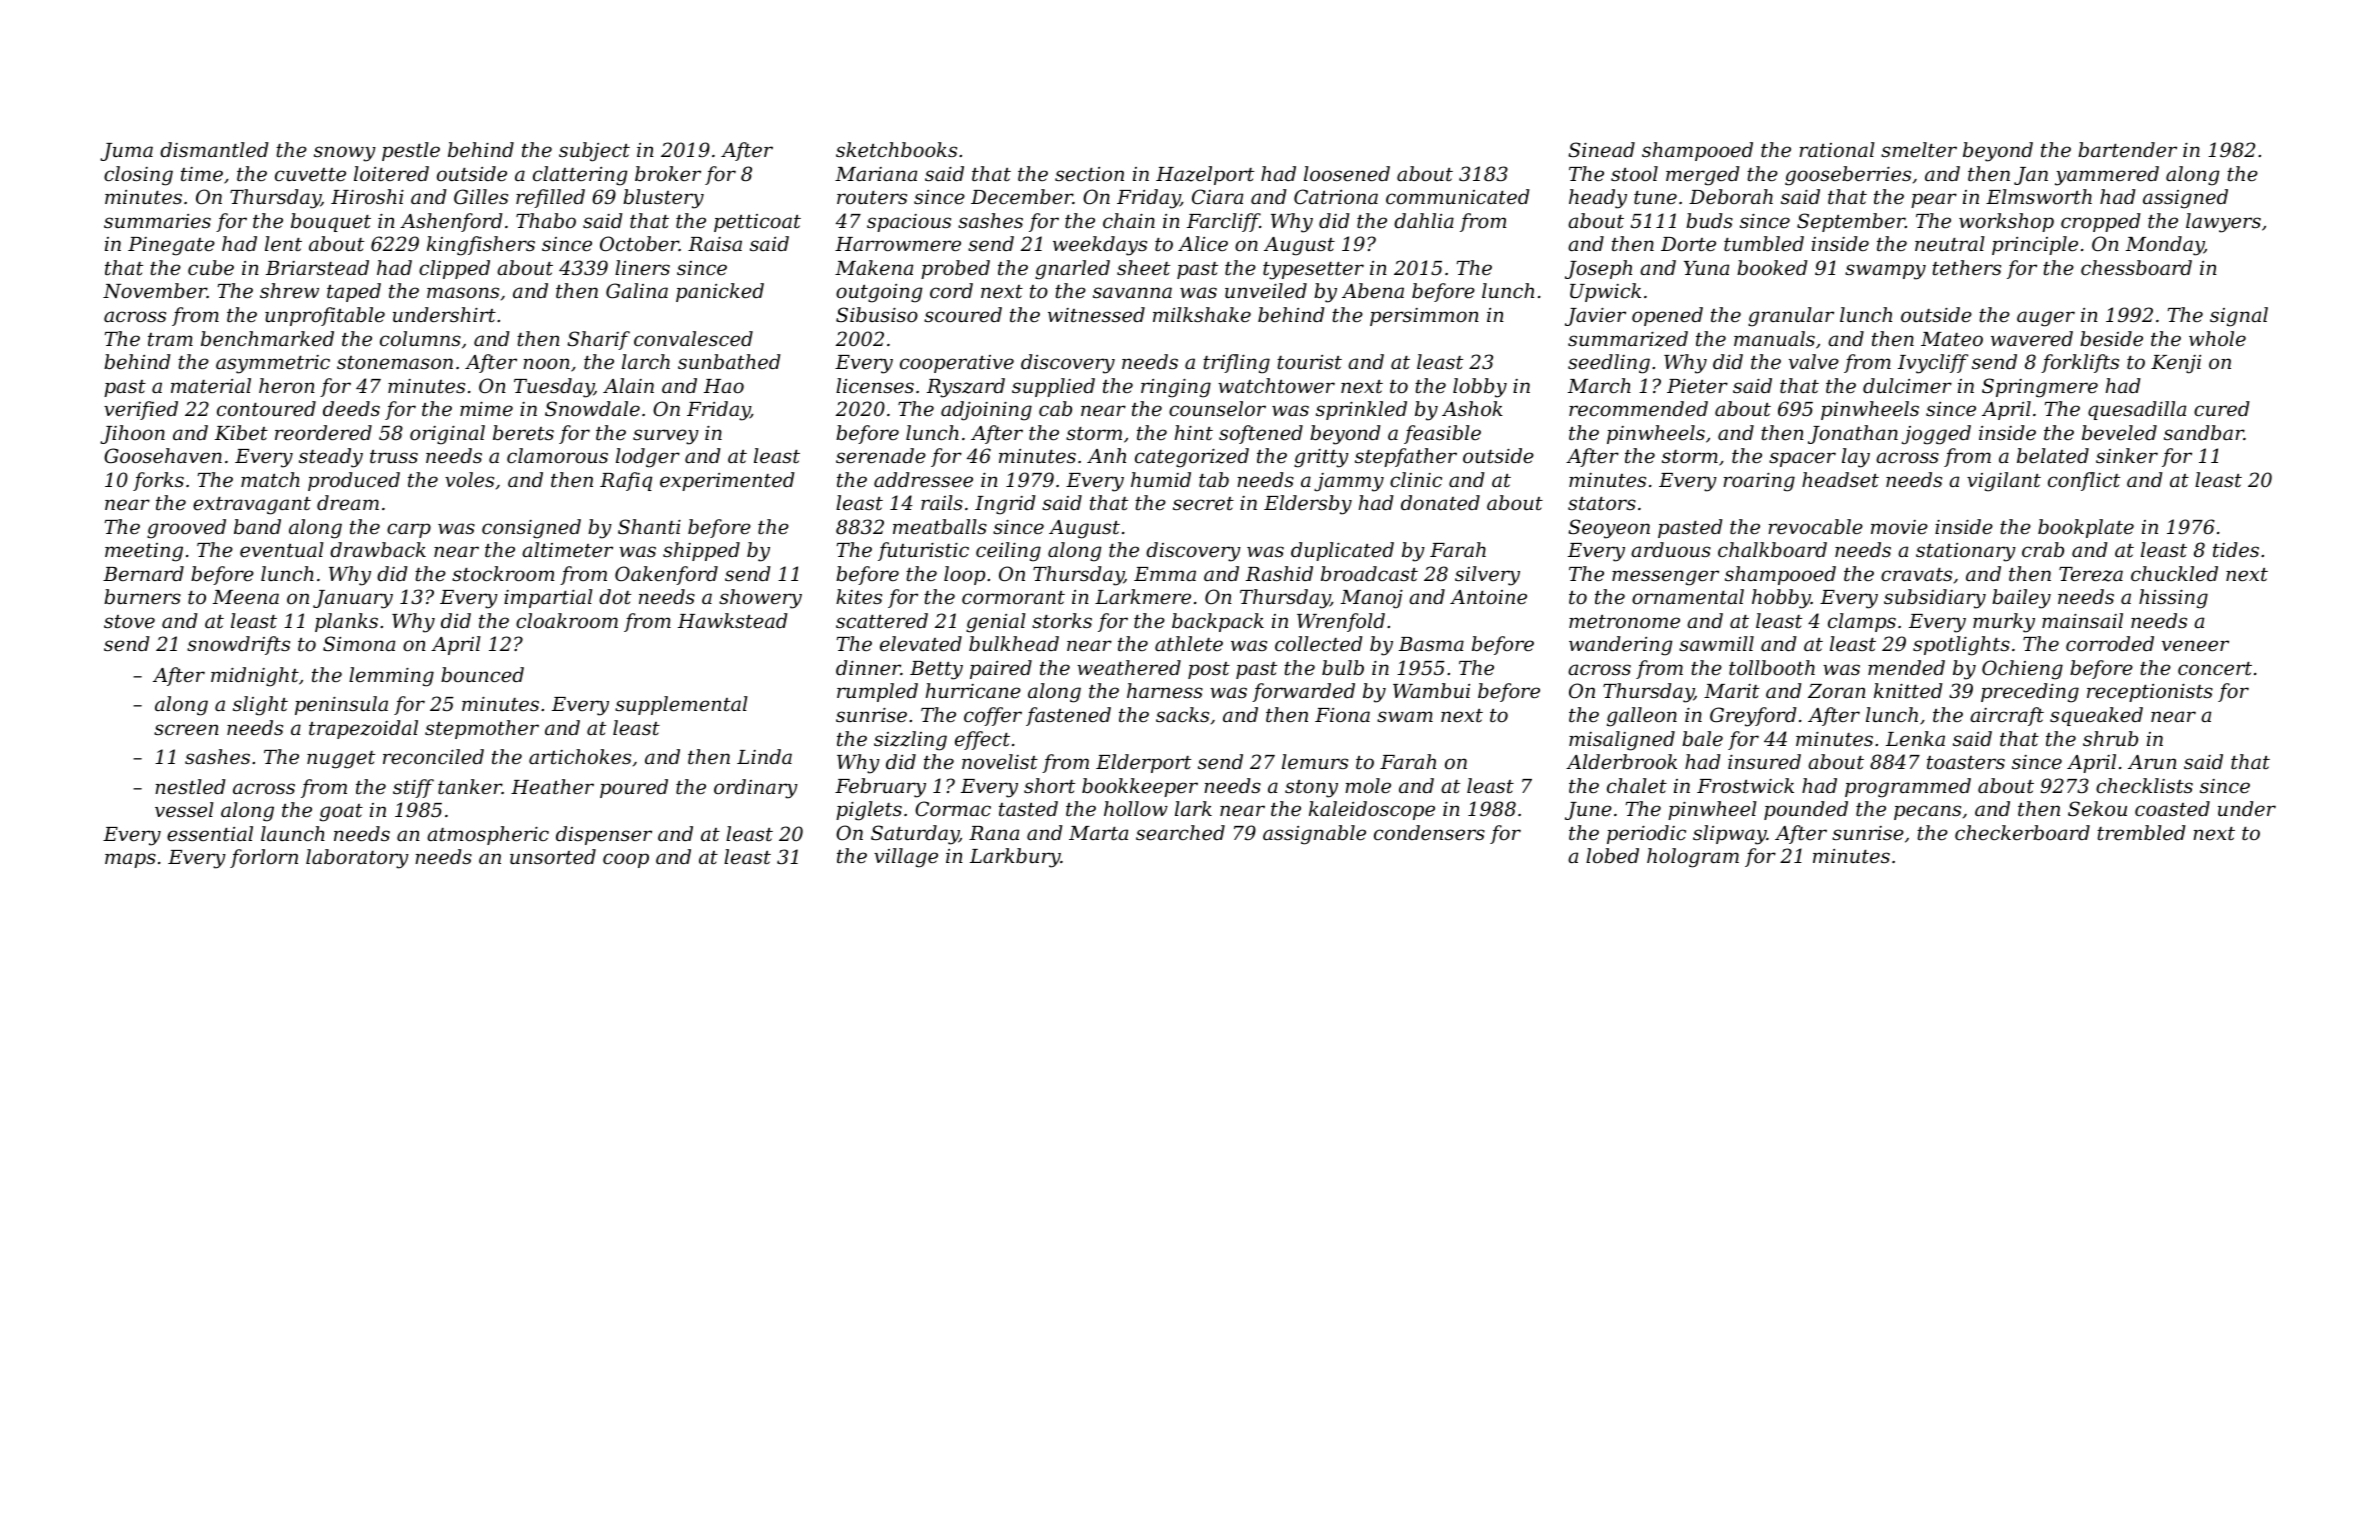  I want to click on Dorte, so click(1688, 244).
